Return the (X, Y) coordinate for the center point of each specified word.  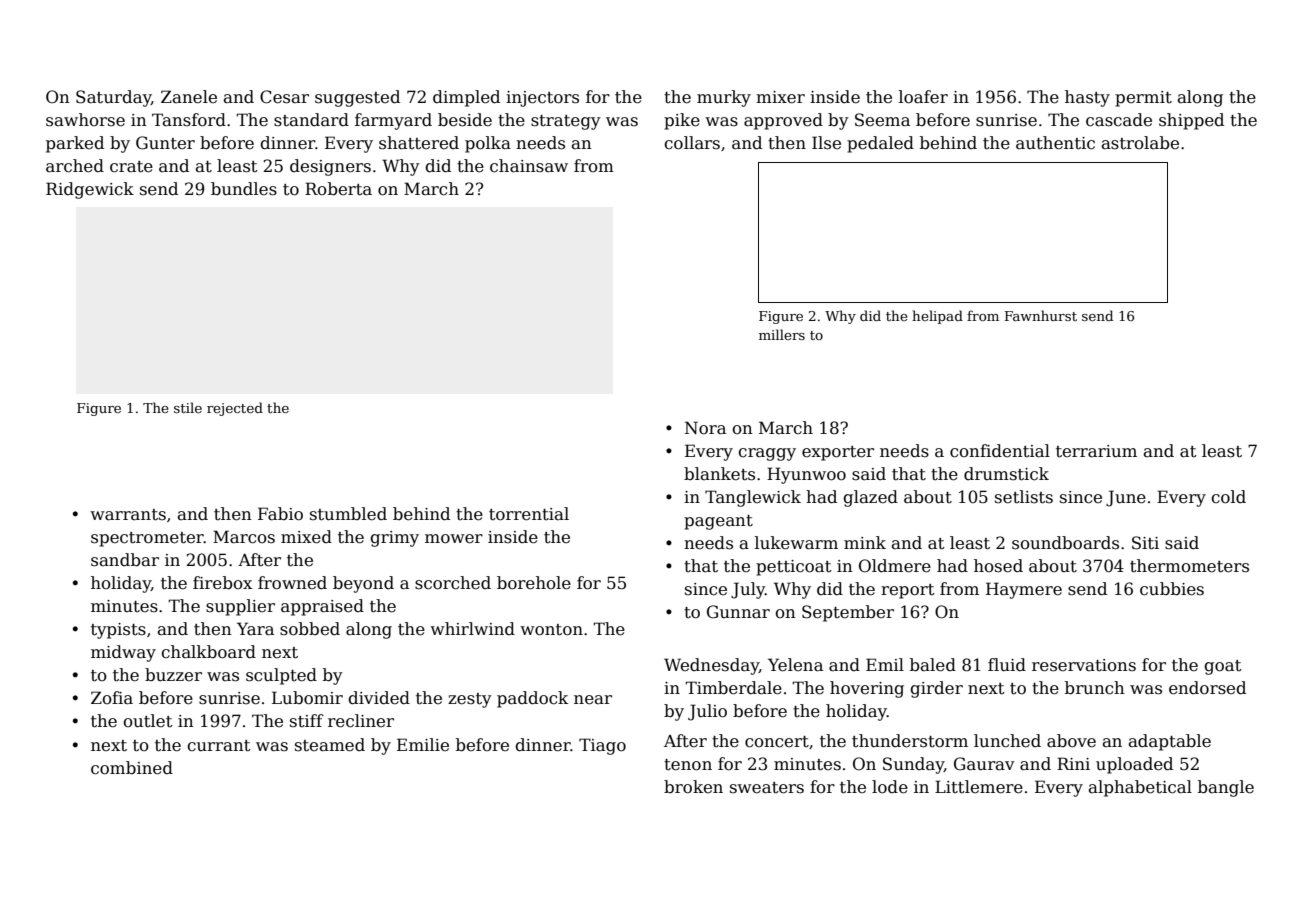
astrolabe (1140, 143)
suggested (357, 98)
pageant (718, 522)
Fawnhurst (1041, 315)
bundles (244, 189)
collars (692, 143)
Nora (705, 428)
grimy (394, 539)
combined (132, 768)
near (593, 700)
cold (1228, 497)
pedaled (880, 144)
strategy (566, 122)
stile (188, 407)
